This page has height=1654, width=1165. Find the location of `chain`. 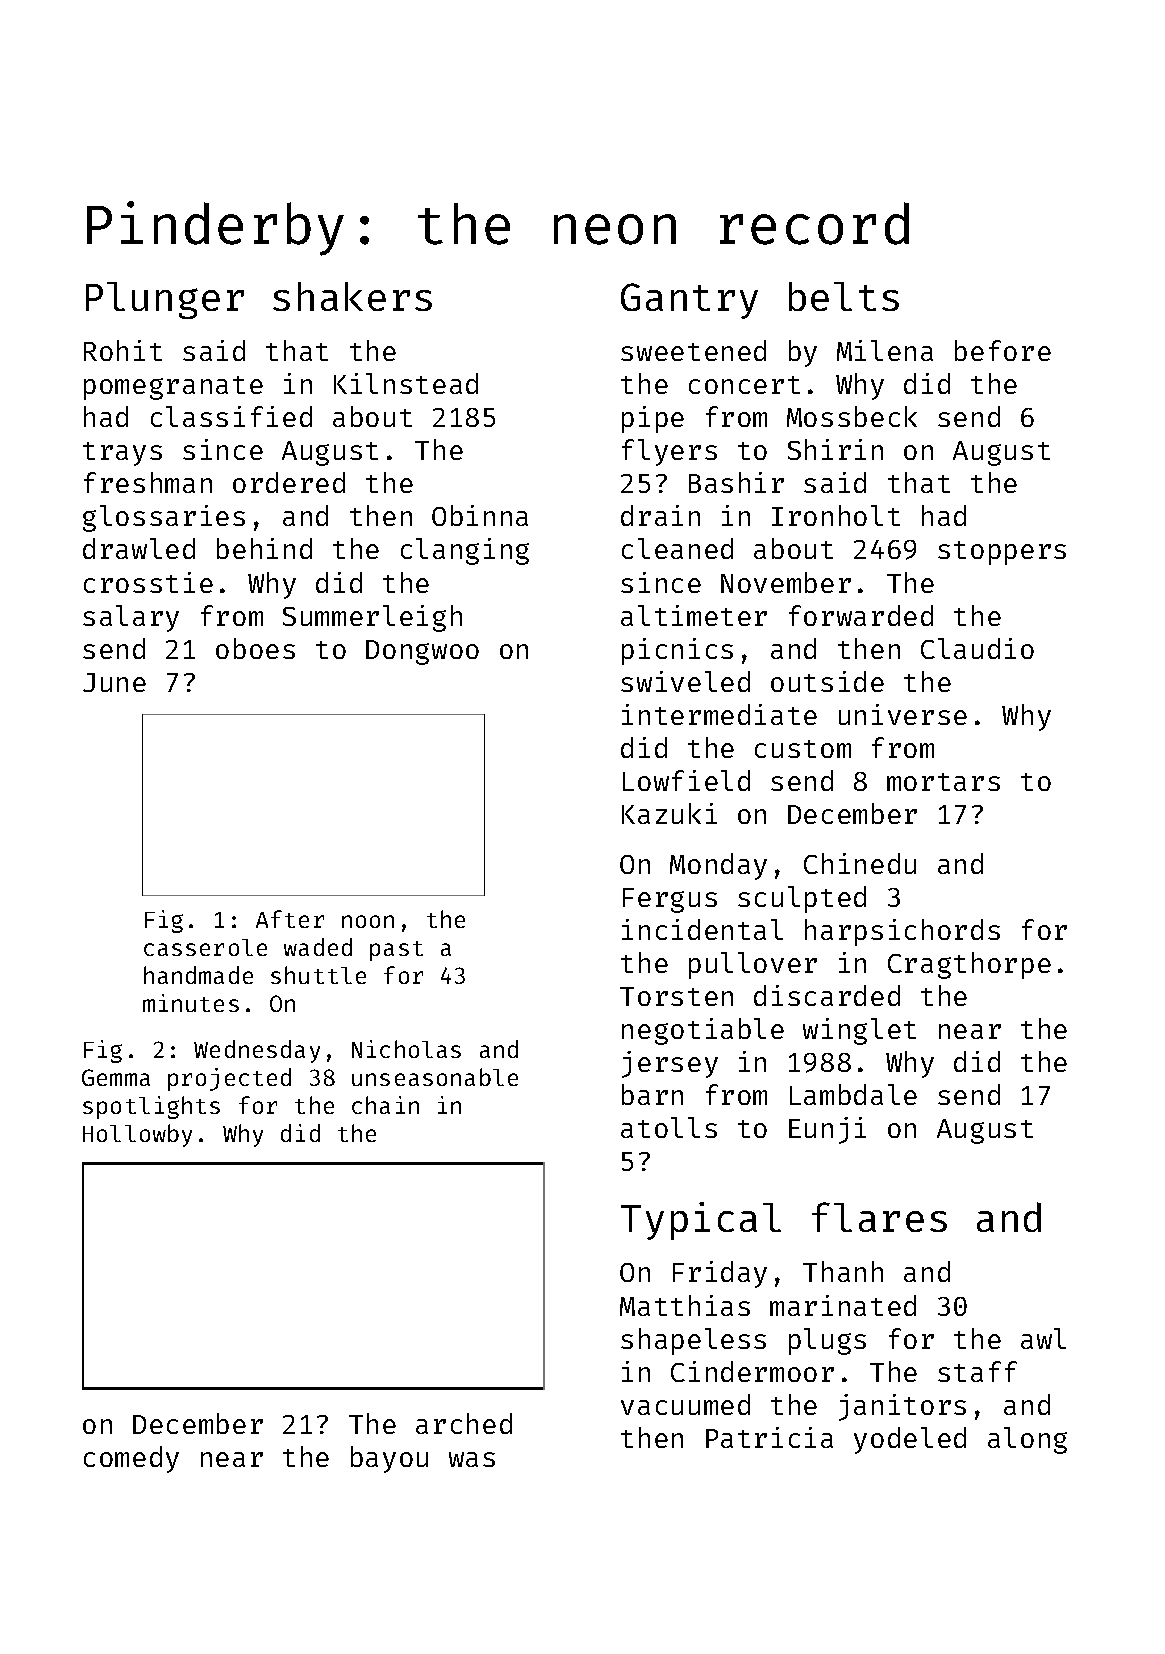

chain is located at coordinates (385, 1105).
